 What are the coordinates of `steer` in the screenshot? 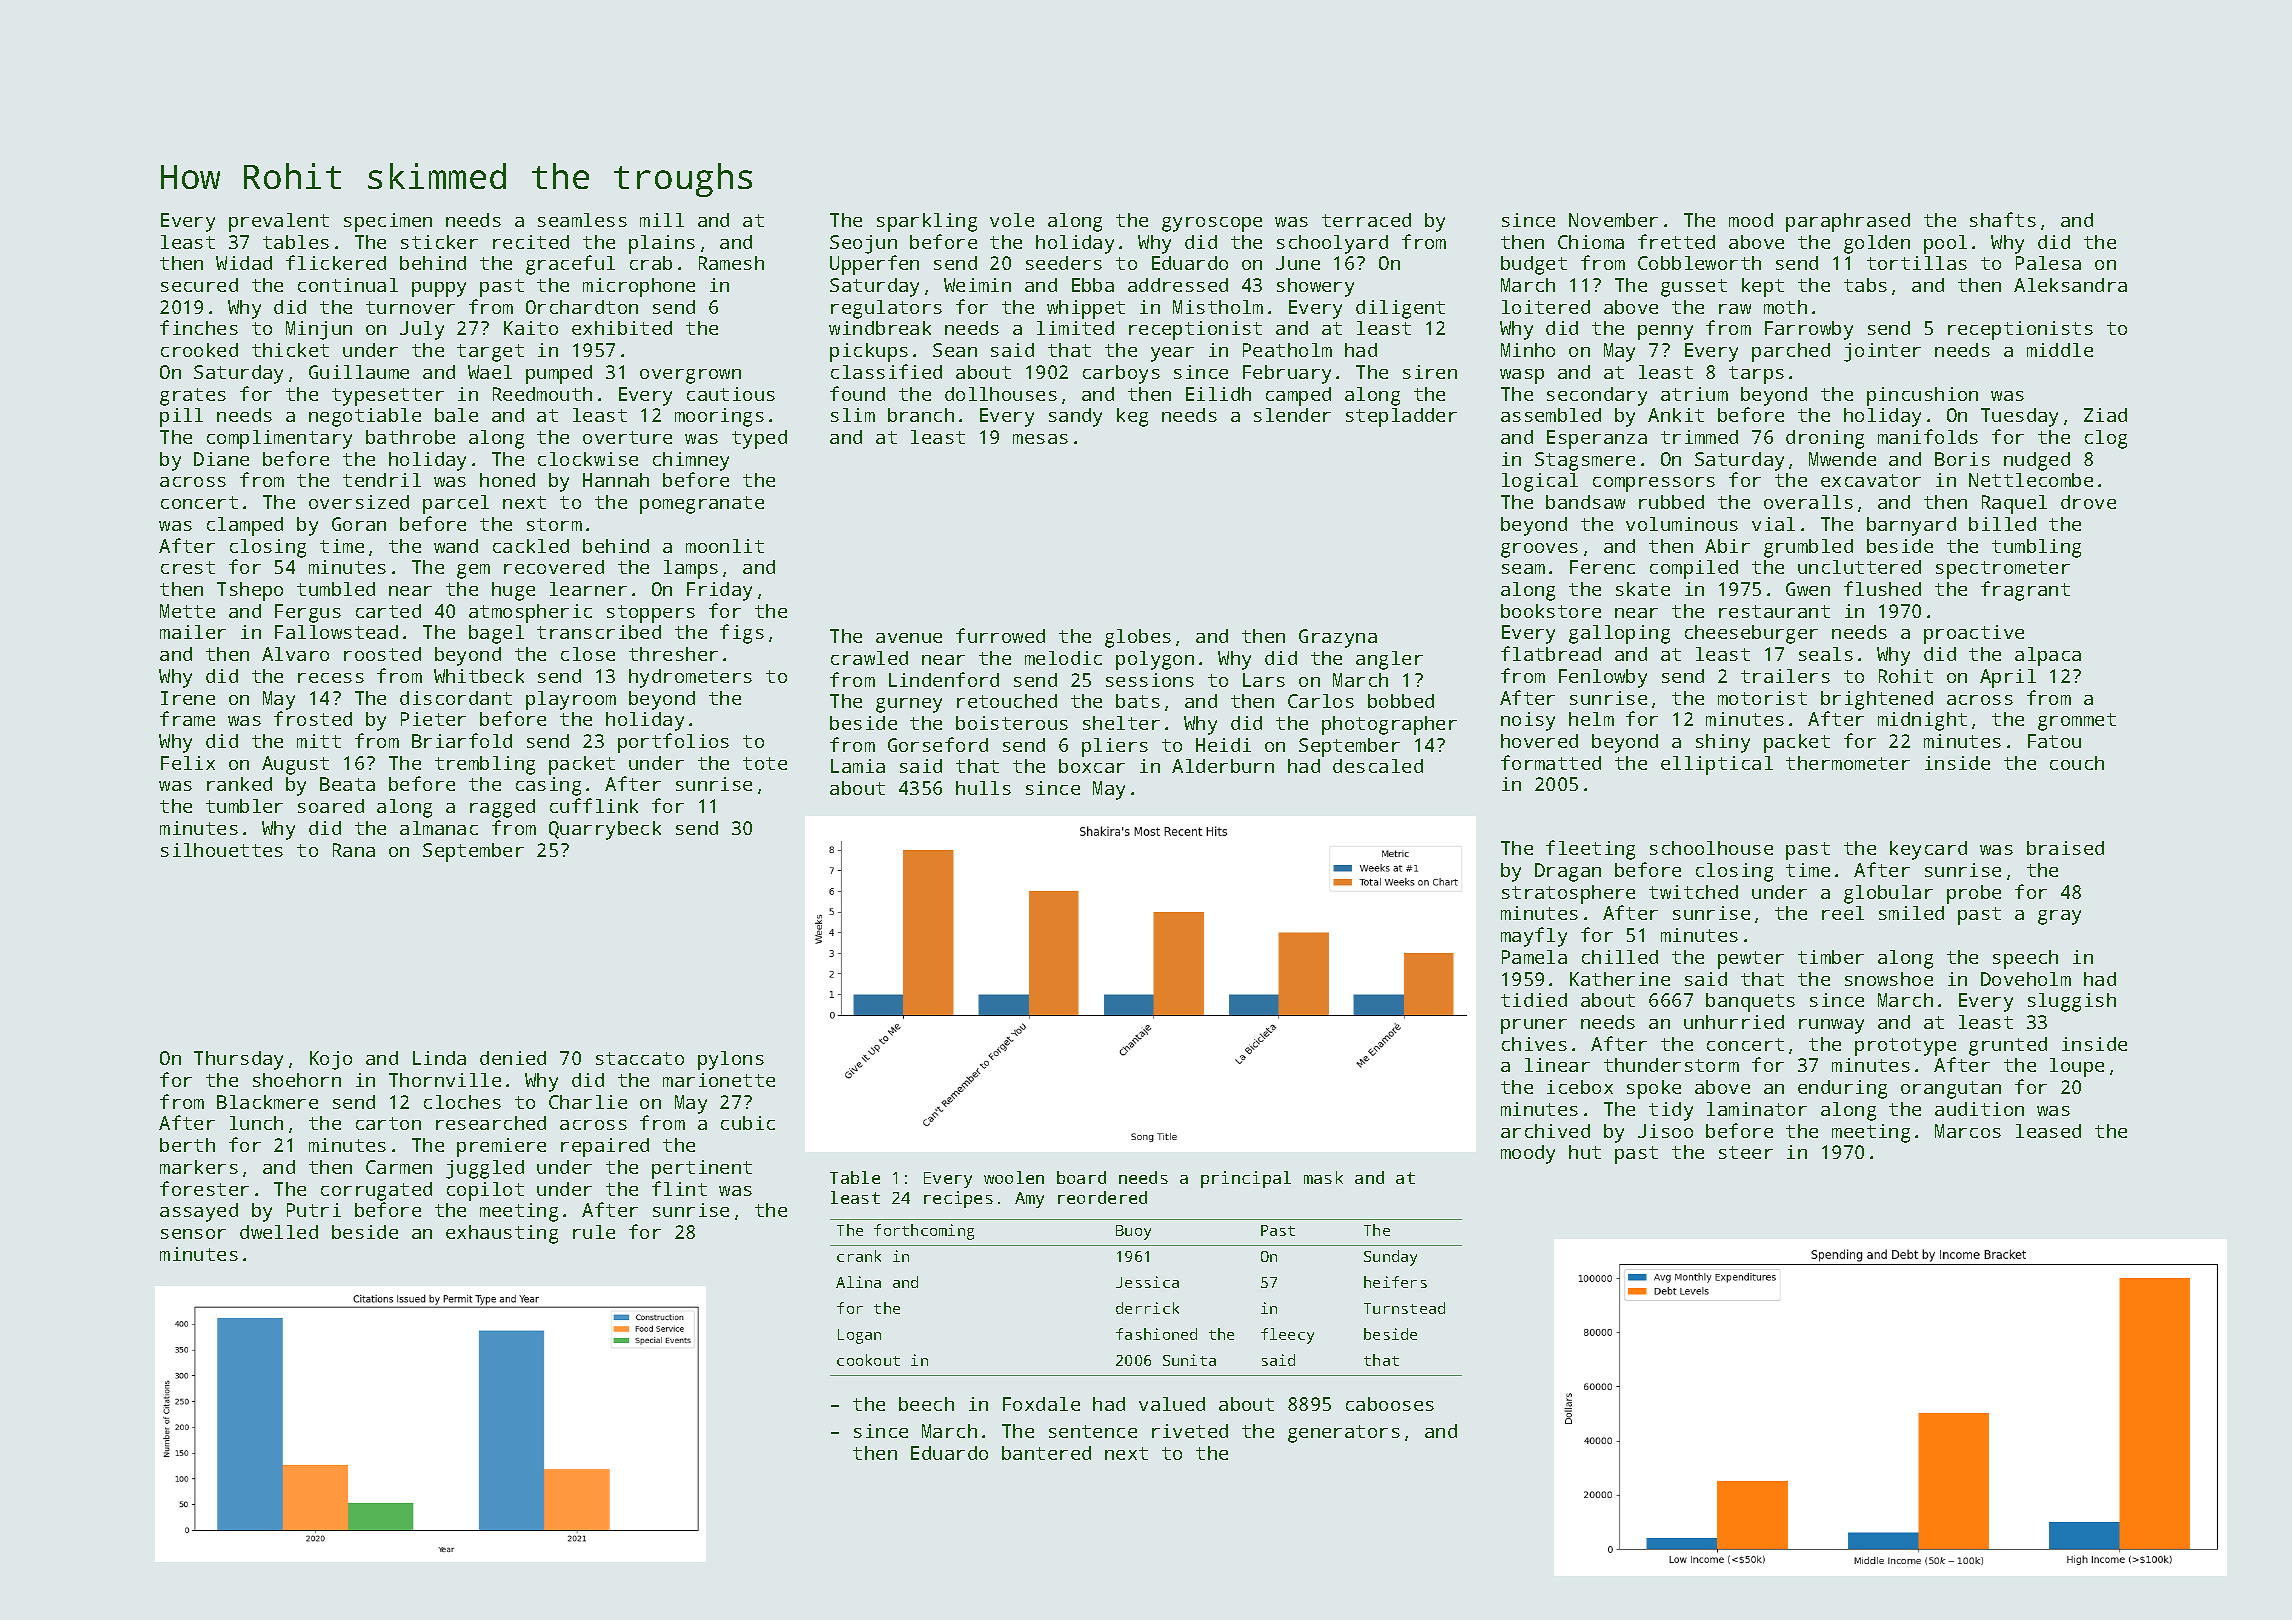 It's located at (1746, 1152).
